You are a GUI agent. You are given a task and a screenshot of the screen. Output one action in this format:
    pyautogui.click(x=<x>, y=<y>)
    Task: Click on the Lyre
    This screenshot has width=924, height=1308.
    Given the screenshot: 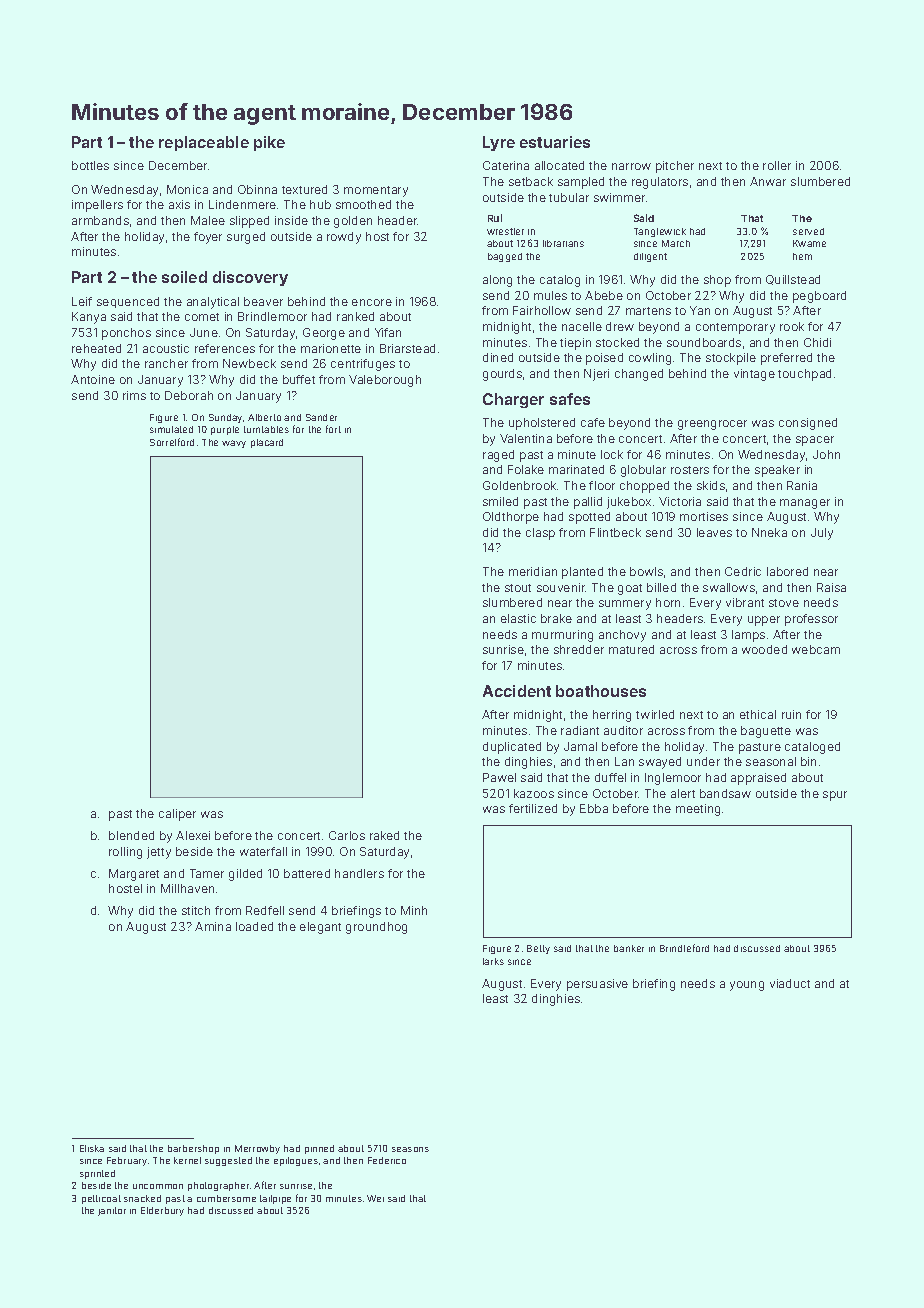 What is the action you would take?
    pyautogui.click(x=499, y=143)
